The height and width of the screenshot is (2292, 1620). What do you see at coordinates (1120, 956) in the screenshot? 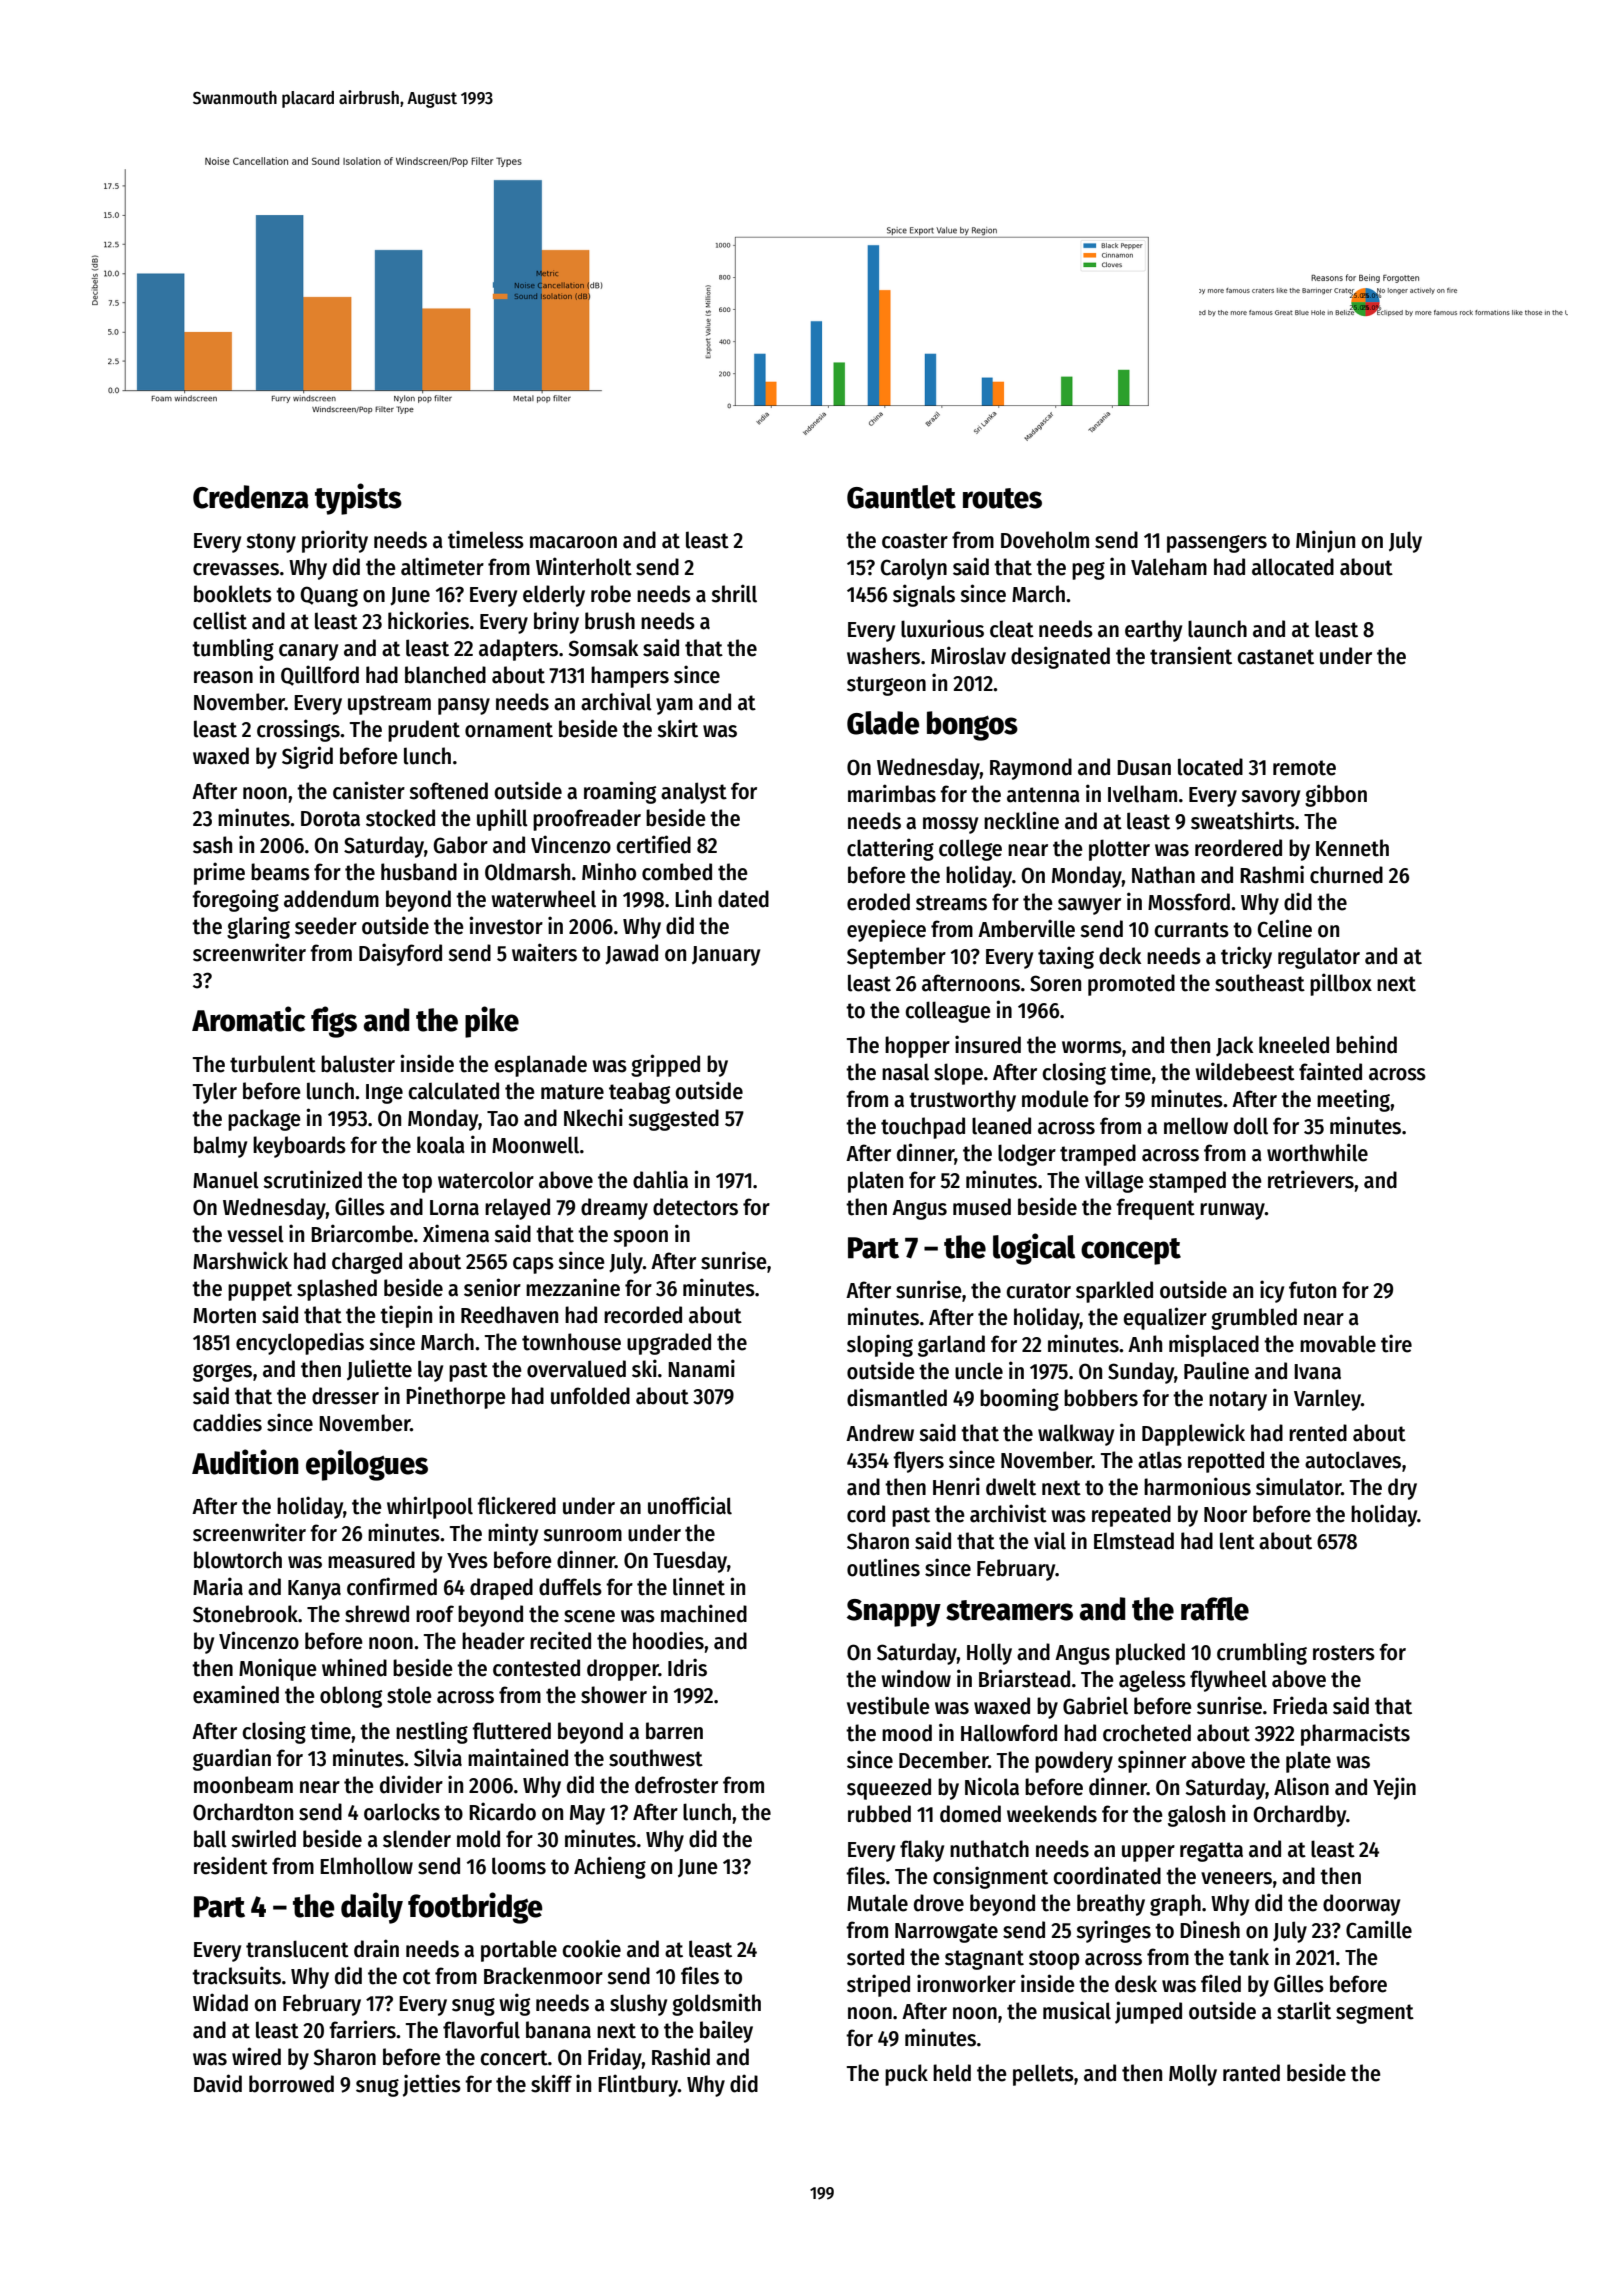
I see `deck` at bounding box center [1120, 956].
